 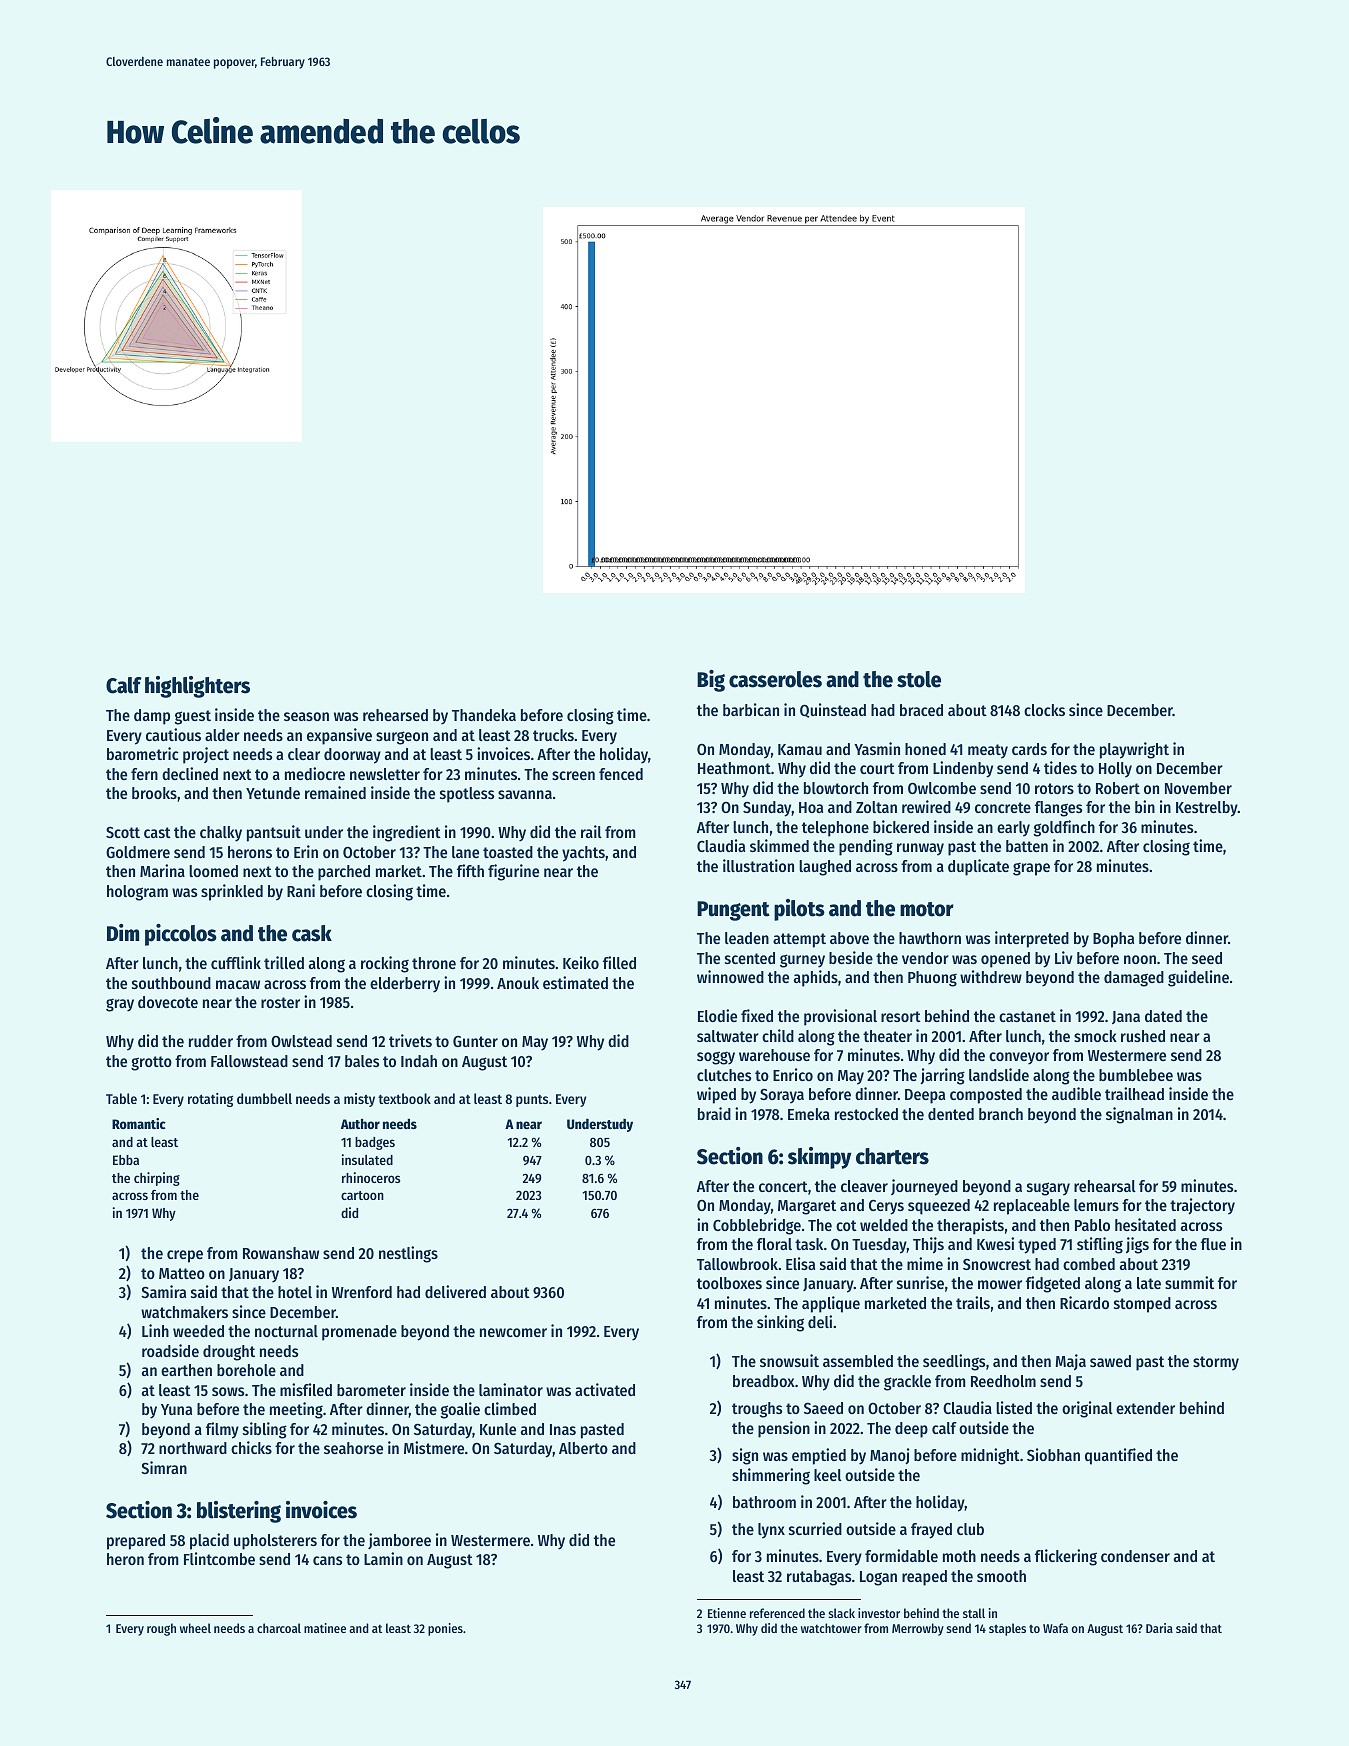 What do you see at coordinates (734, 768) in the document?
I see `Heathmont` at bounding box center [734, 768].
